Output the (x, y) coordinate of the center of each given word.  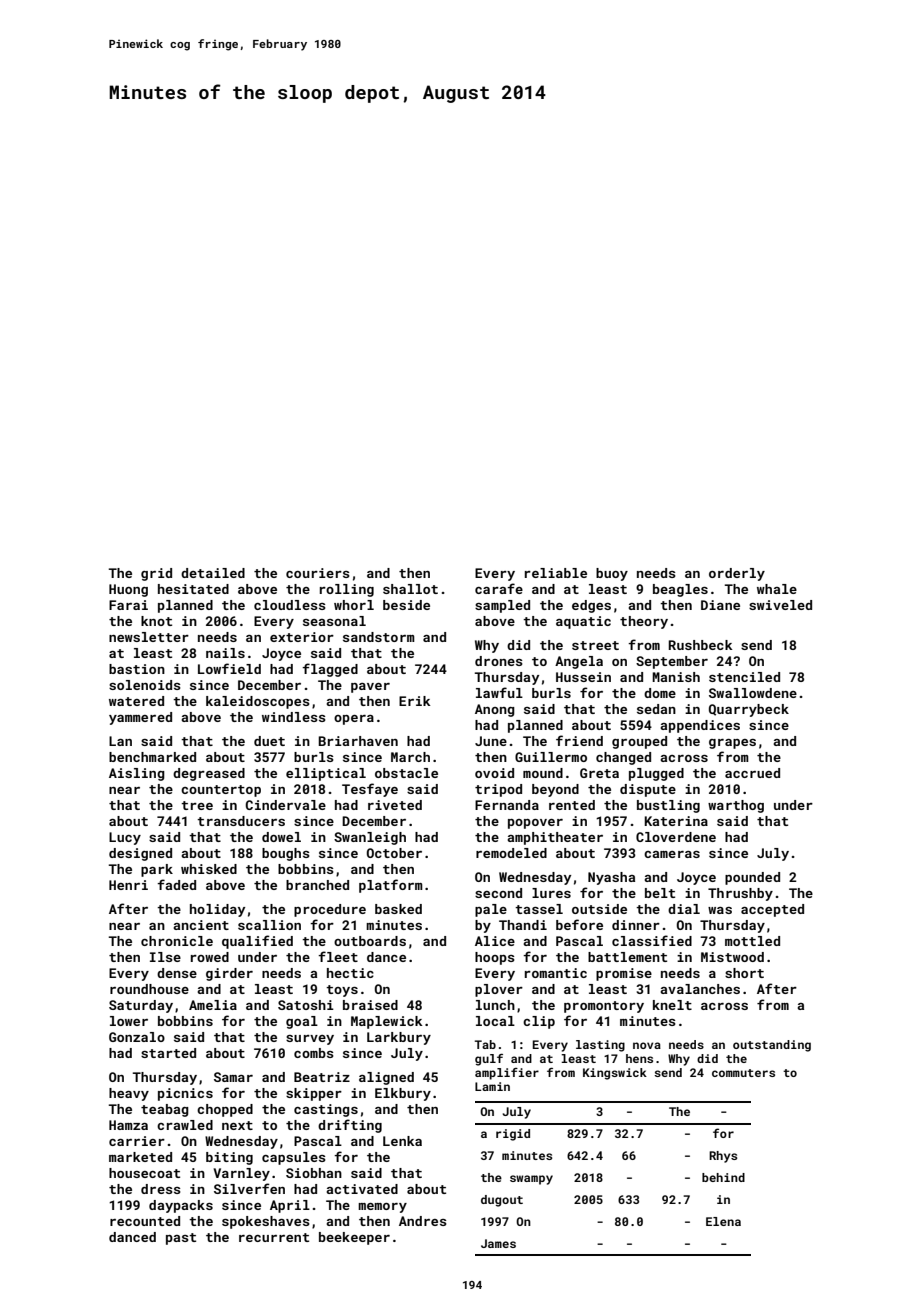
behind (723, 1177)
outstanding (772, 1046)
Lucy (125, 838)
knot (156, 621)
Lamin (492, 1086)
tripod (498, 790)
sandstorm (379, 637)
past (181, 1239)
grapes (732, 744)
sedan (656, 709)
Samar (233, 1077)
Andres (423, 1221)
